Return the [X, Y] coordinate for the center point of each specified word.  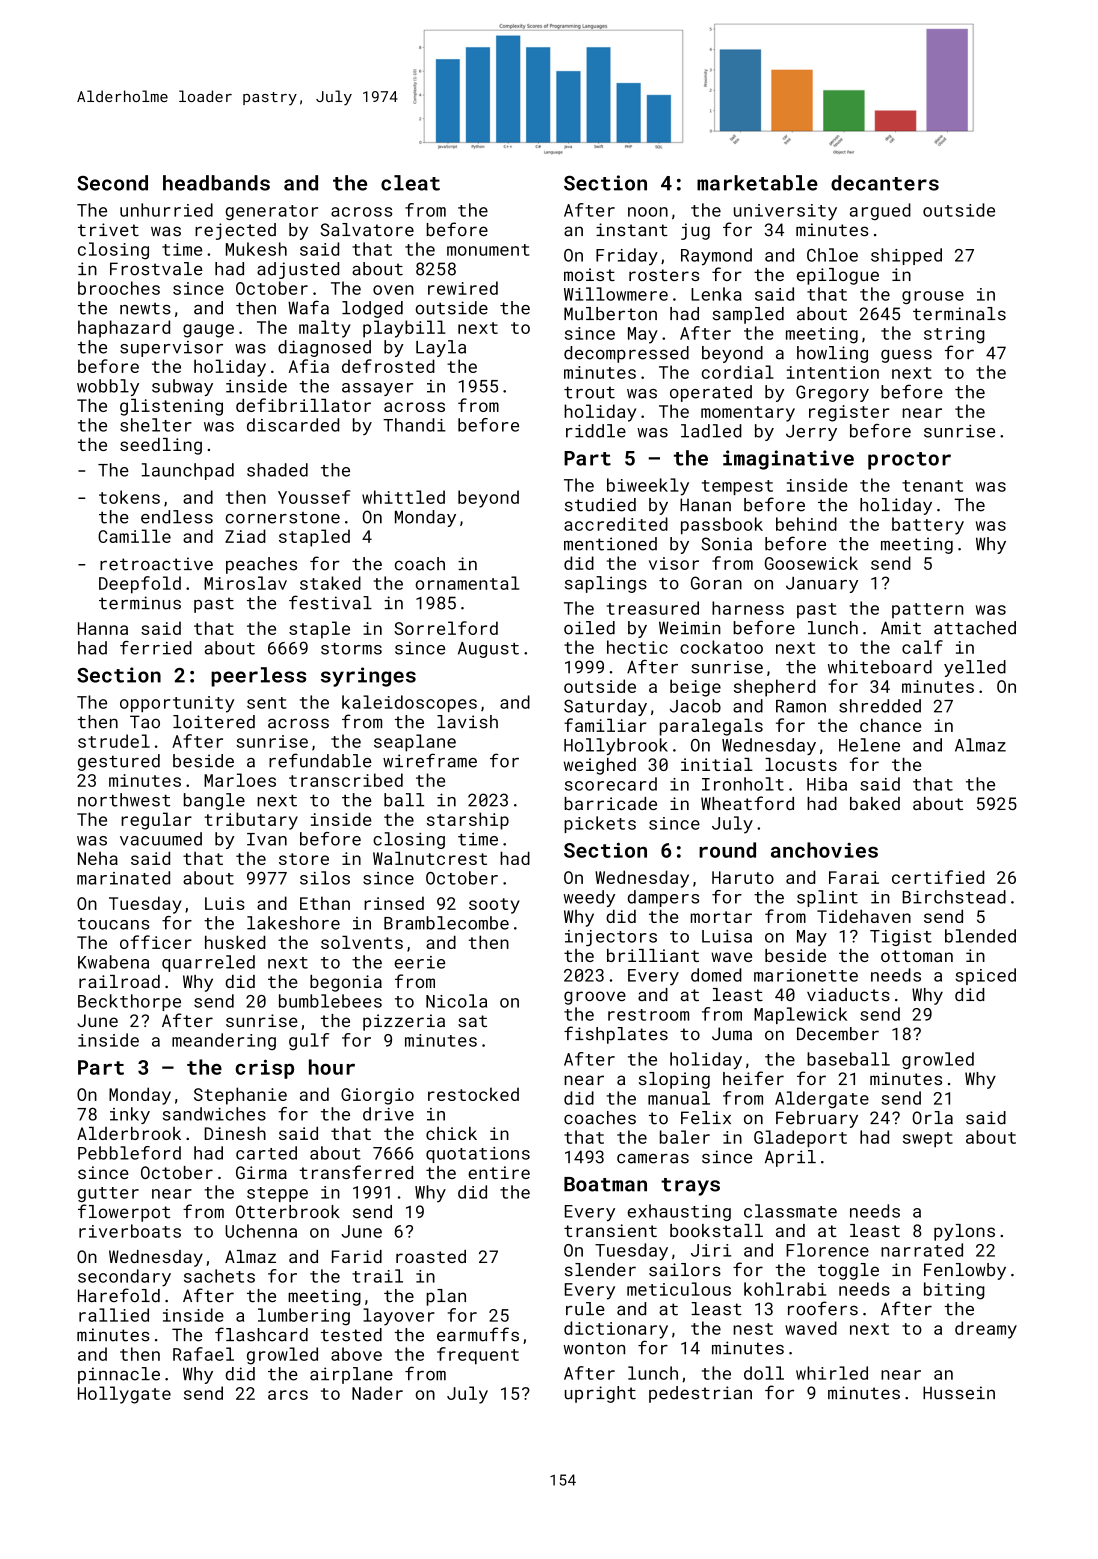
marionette [806, 975]
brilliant [653, 955]
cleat [410, 183]
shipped [906, 256]
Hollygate [124, 1395]
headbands [216, 183]
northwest [124, 800]
